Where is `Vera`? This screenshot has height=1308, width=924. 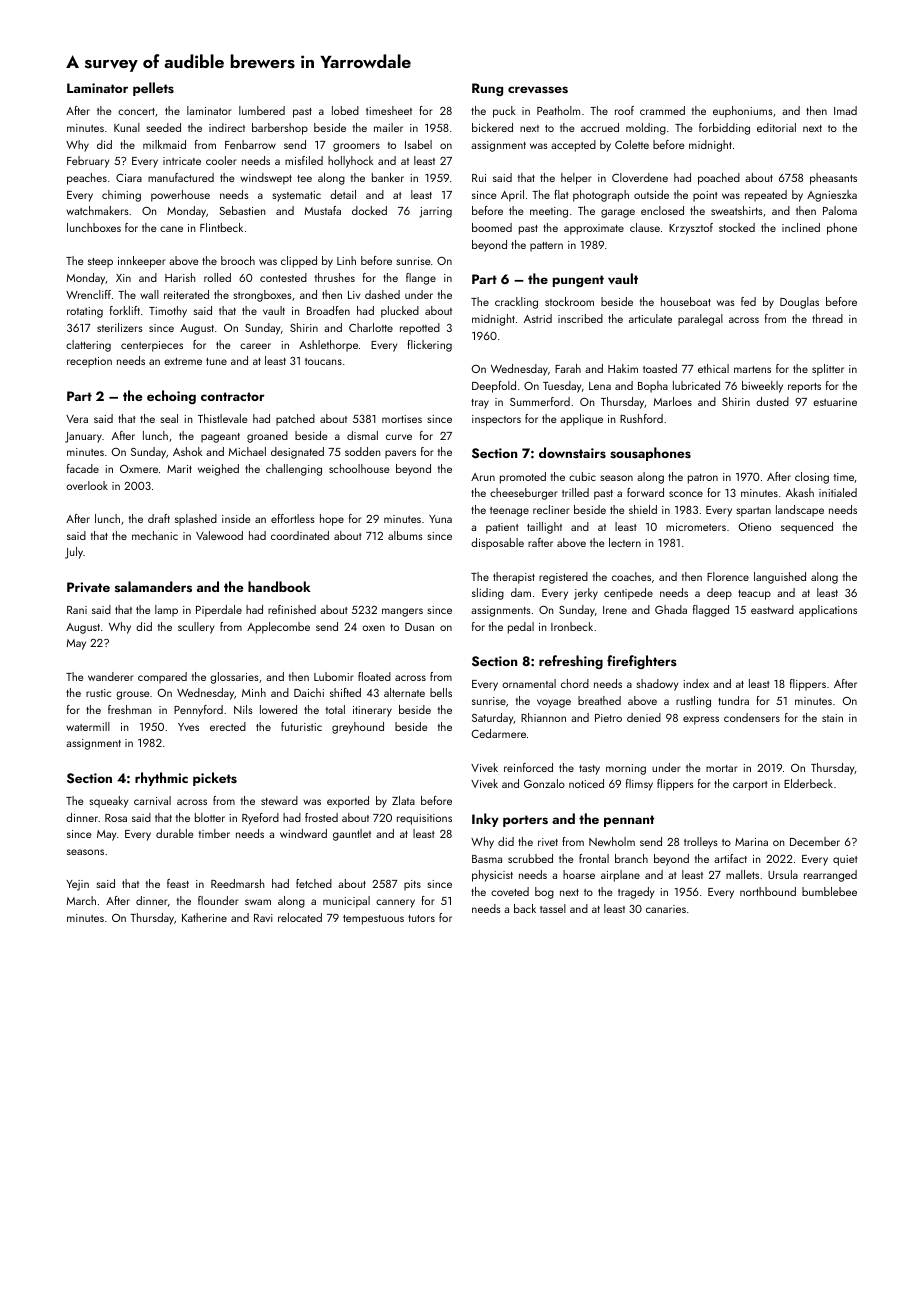
Vera is located at coordinates (77, 419).
